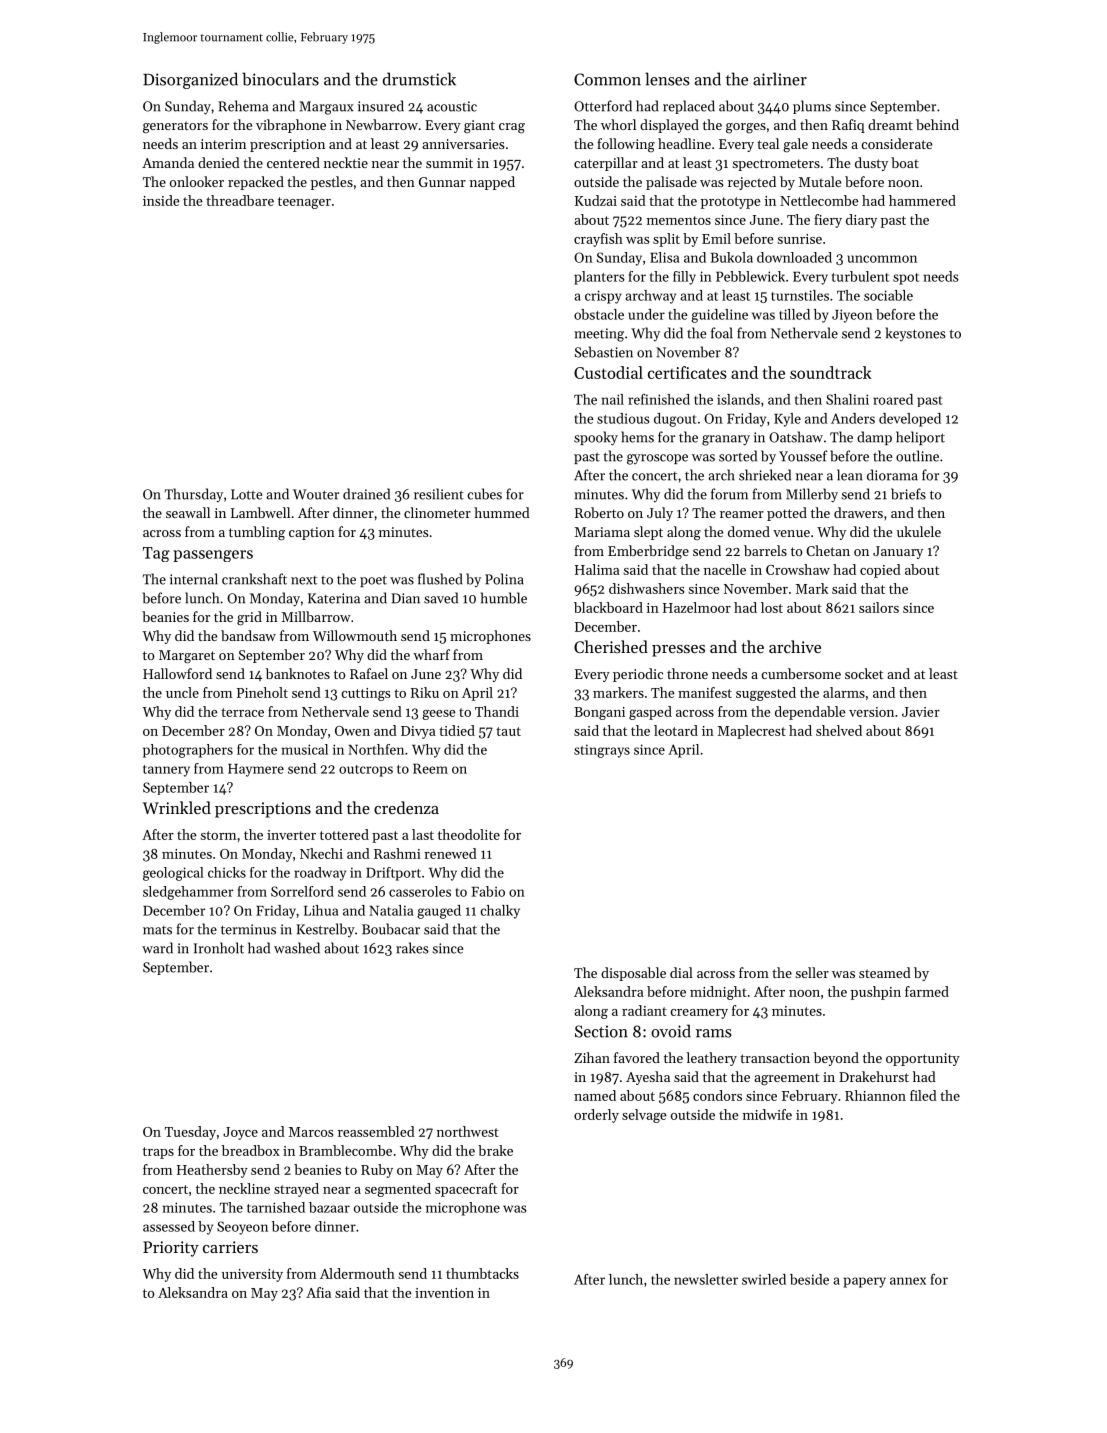 This image has width=1107, height=1433. What do you see at coordinates (190, 80) in the image?
I see `Disorganized` at bounding box center [190, 80].
